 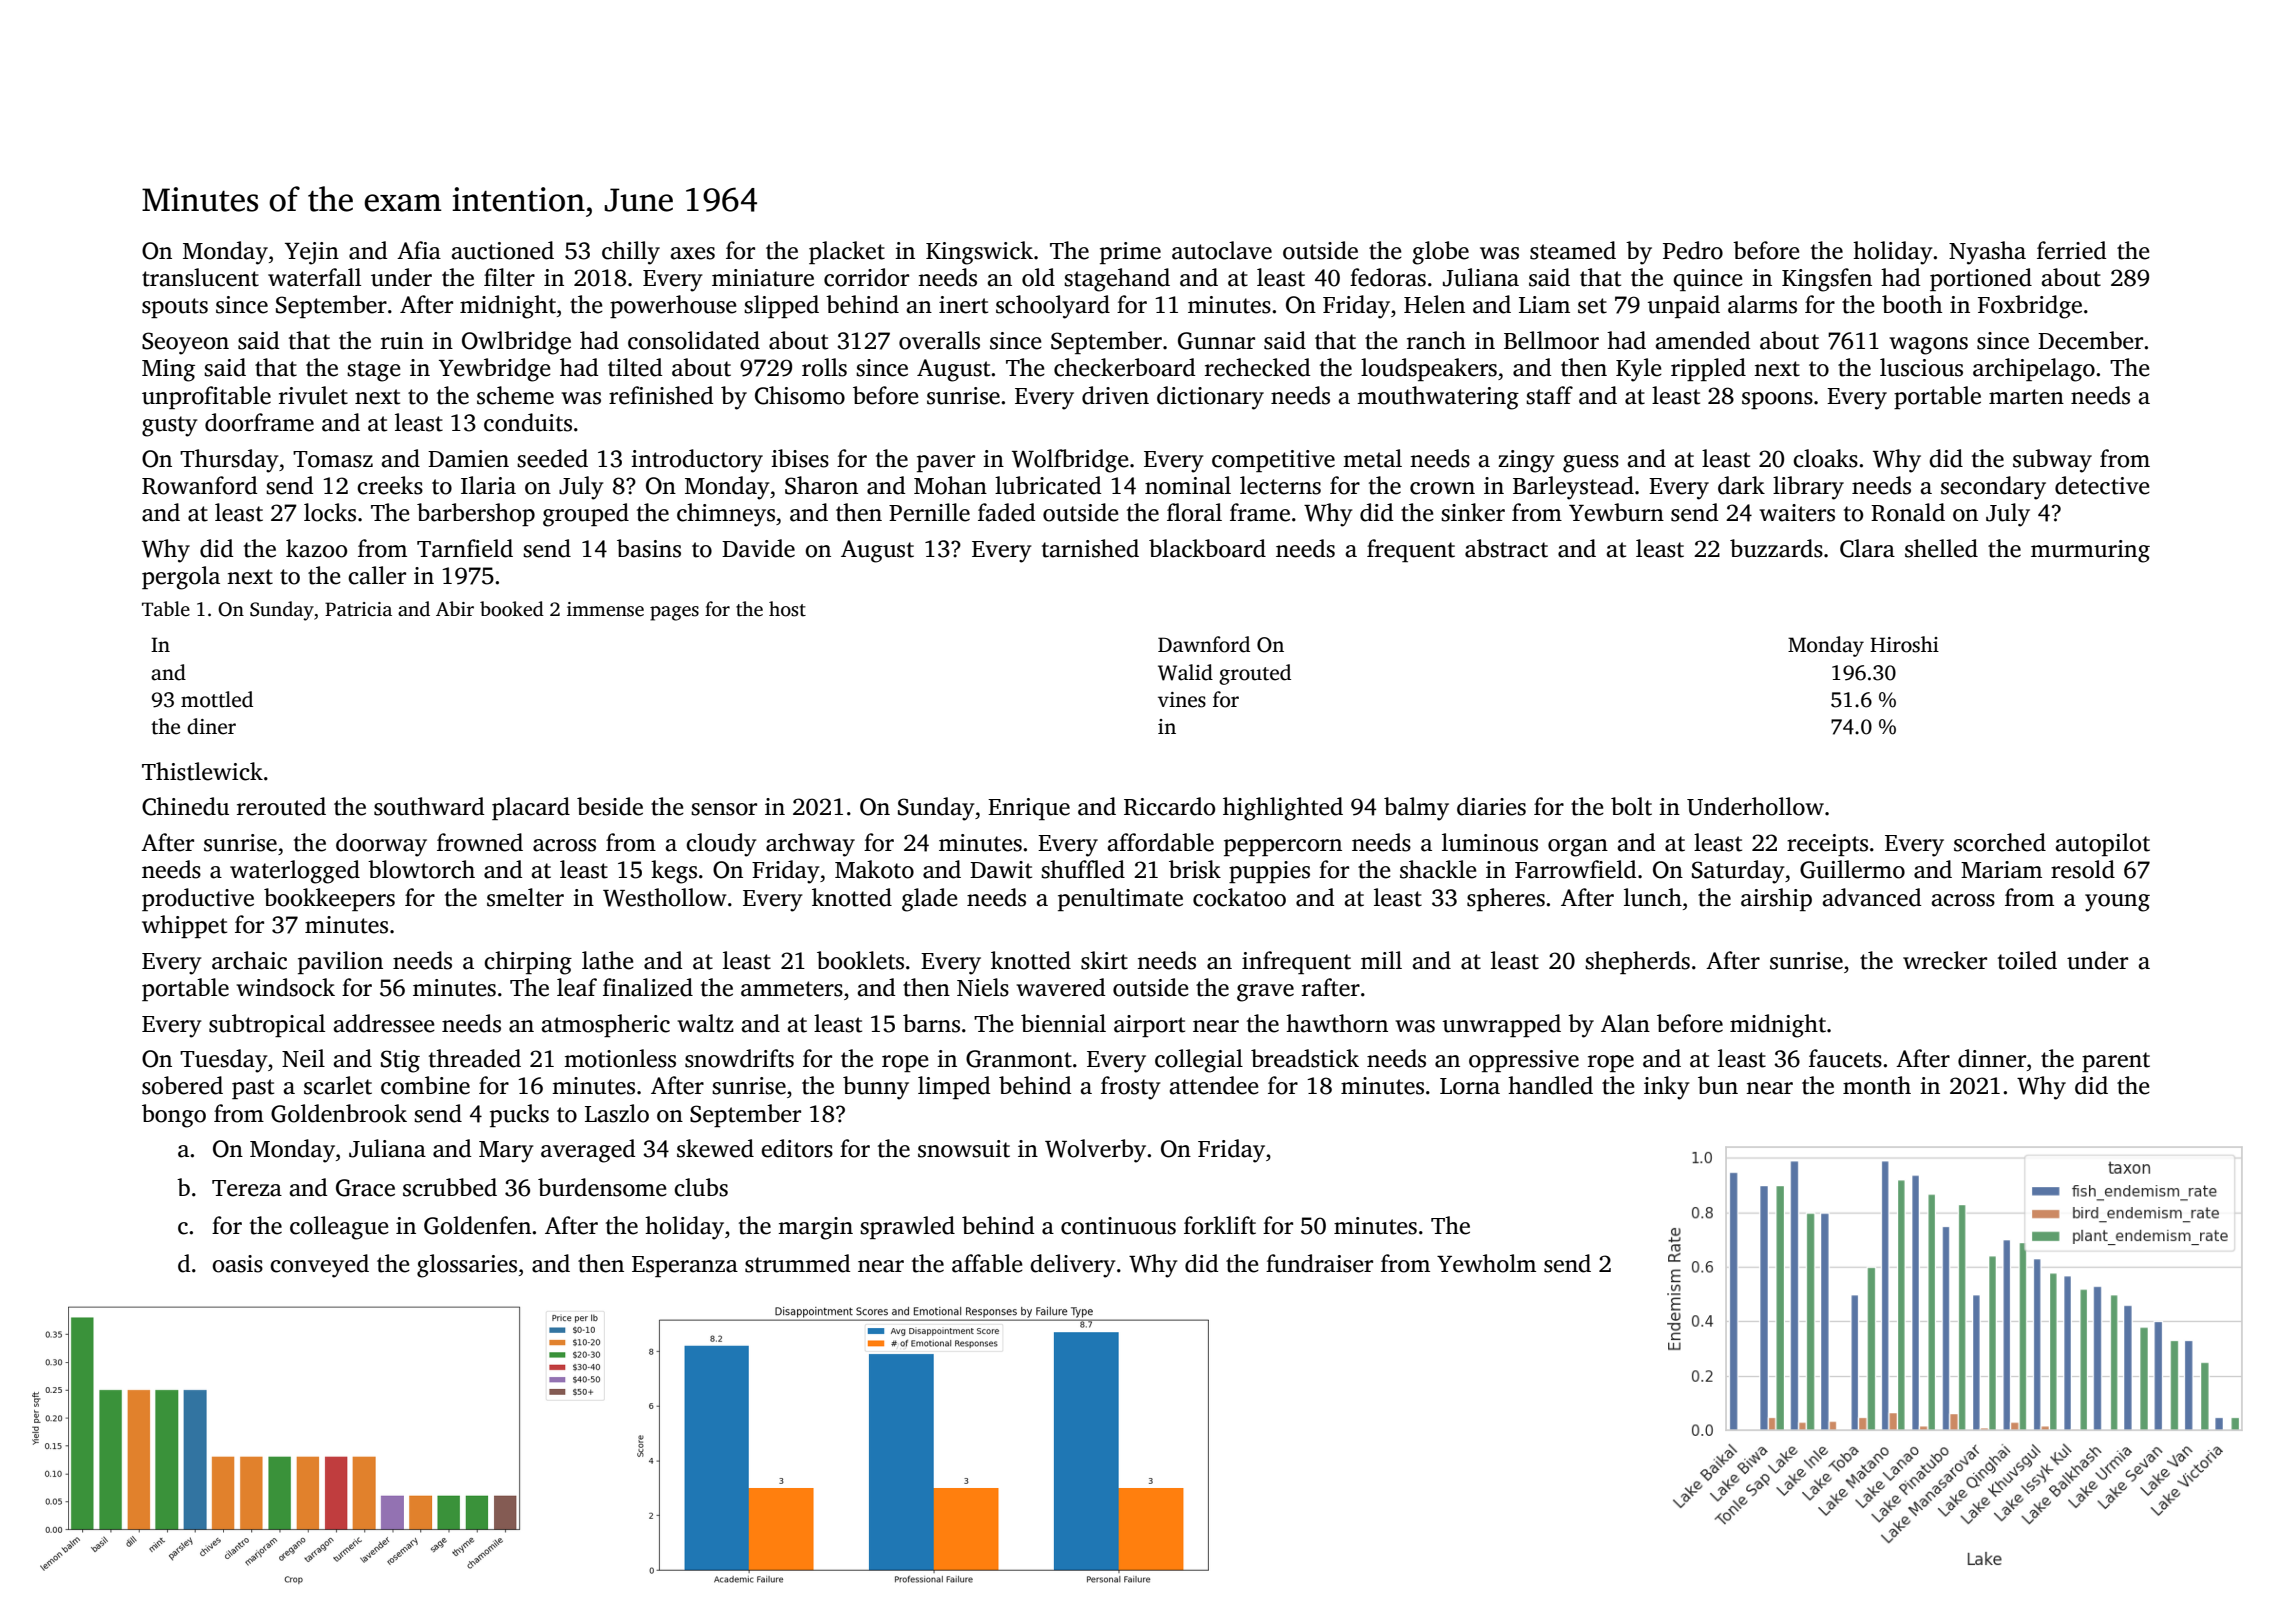 What do you see at coordinates (987, 1263) in the screenshot?
I see `affable` at bounding box center [987, 1263].
